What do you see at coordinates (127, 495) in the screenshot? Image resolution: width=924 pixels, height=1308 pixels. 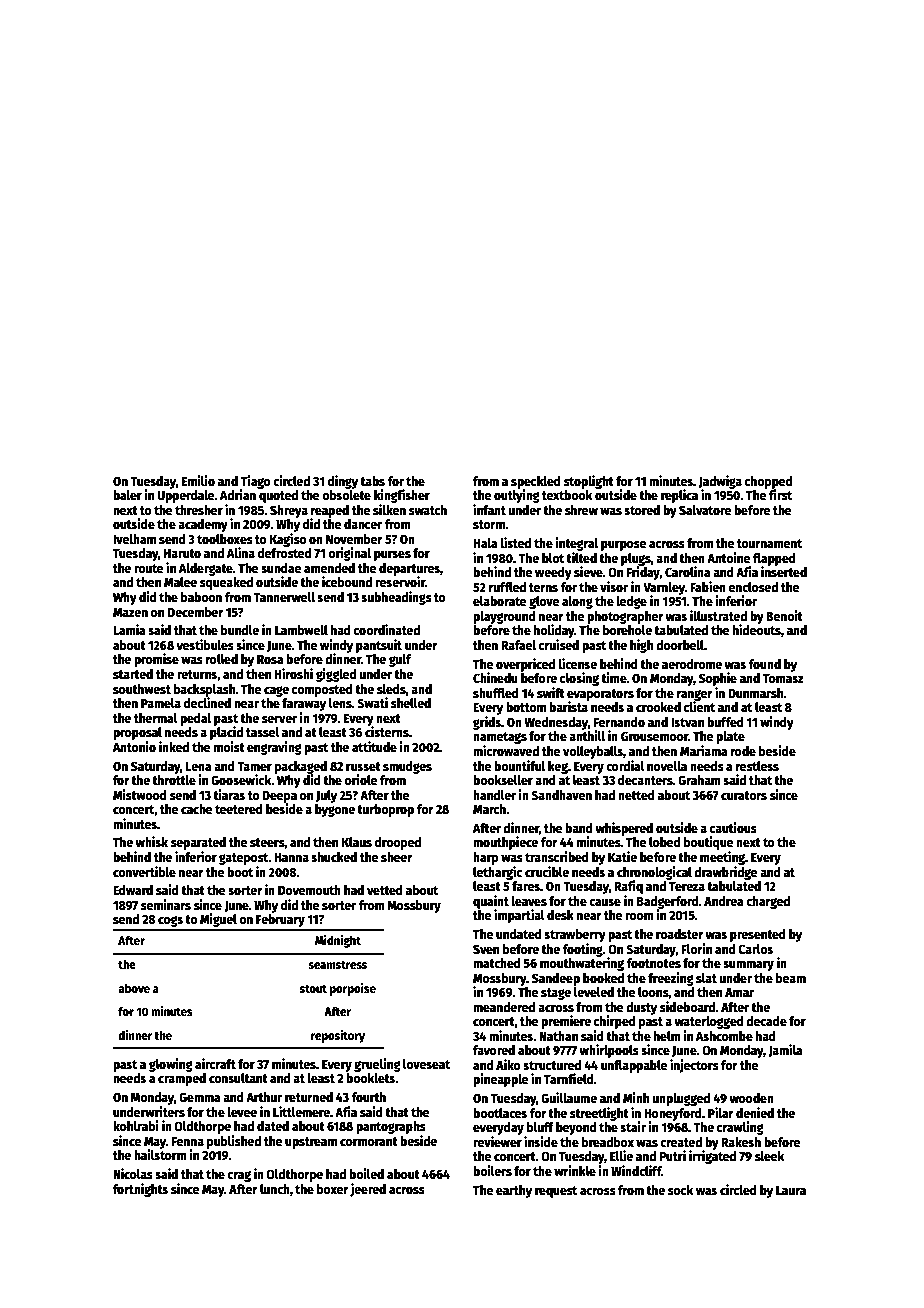 I see `baler` at bounding box center [127, 495].
